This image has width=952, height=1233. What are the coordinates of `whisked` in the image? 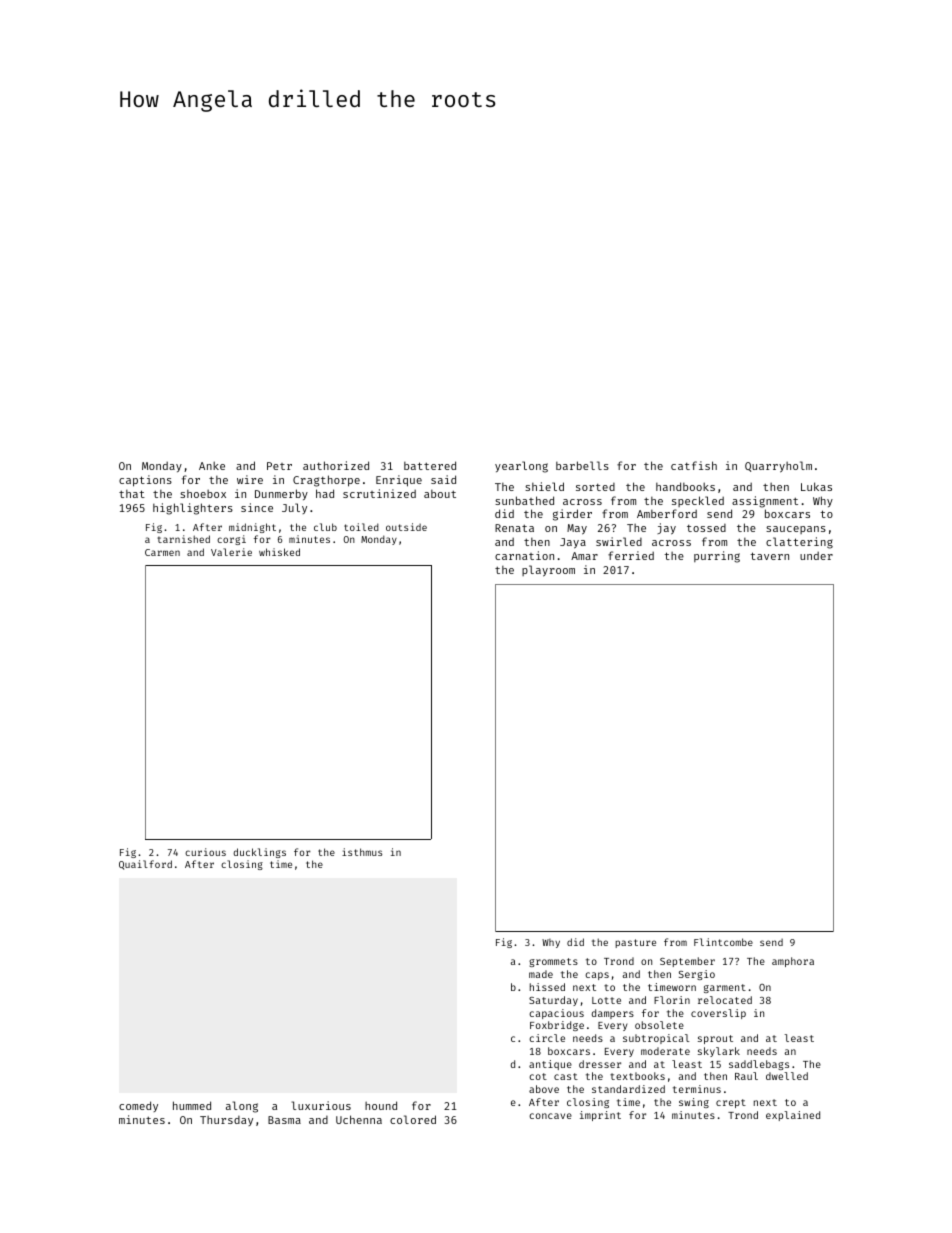 It's located at (279, 552).
